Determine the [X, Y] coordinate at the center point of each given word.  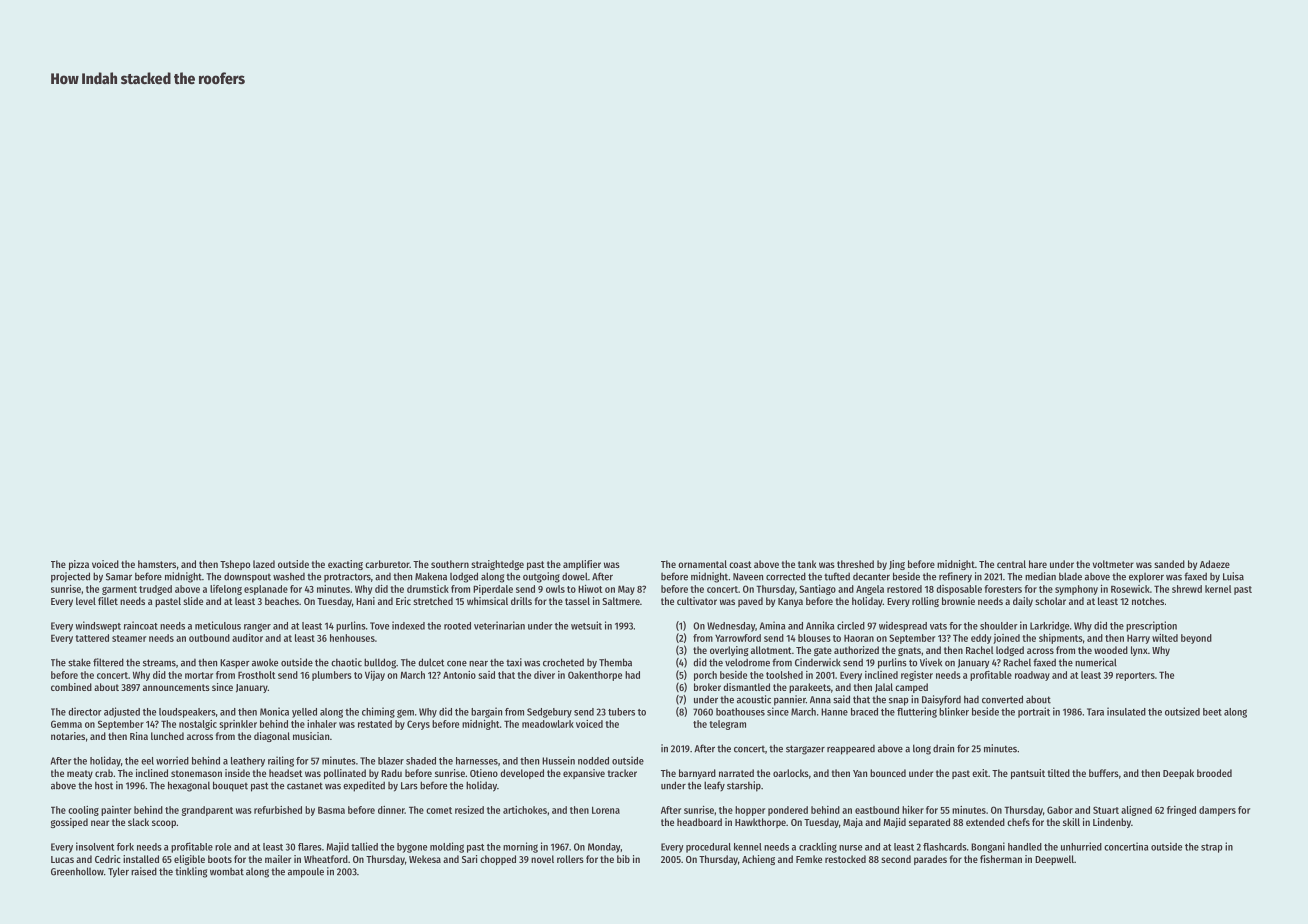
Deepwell [1054, 860]
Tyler [118, 872]
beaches [282, 601]
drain [943, 748]
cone [457, 664]
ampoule [306, 872]
